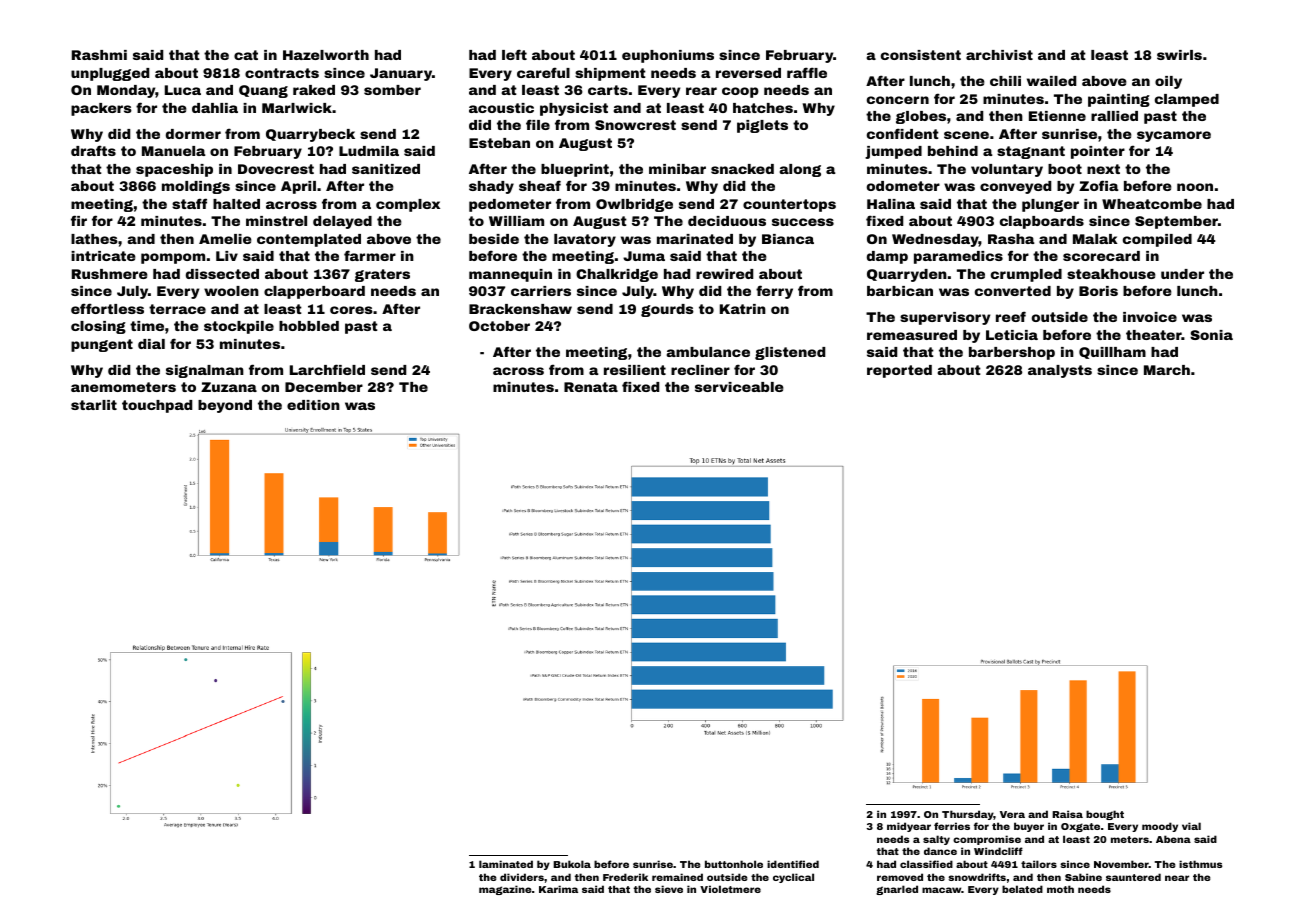 The width and height of the screenshot is (1308, 924). What do you see at coordinates (514, 54) in the screenshot?
I see `left` at bounding box center [514, 54].
